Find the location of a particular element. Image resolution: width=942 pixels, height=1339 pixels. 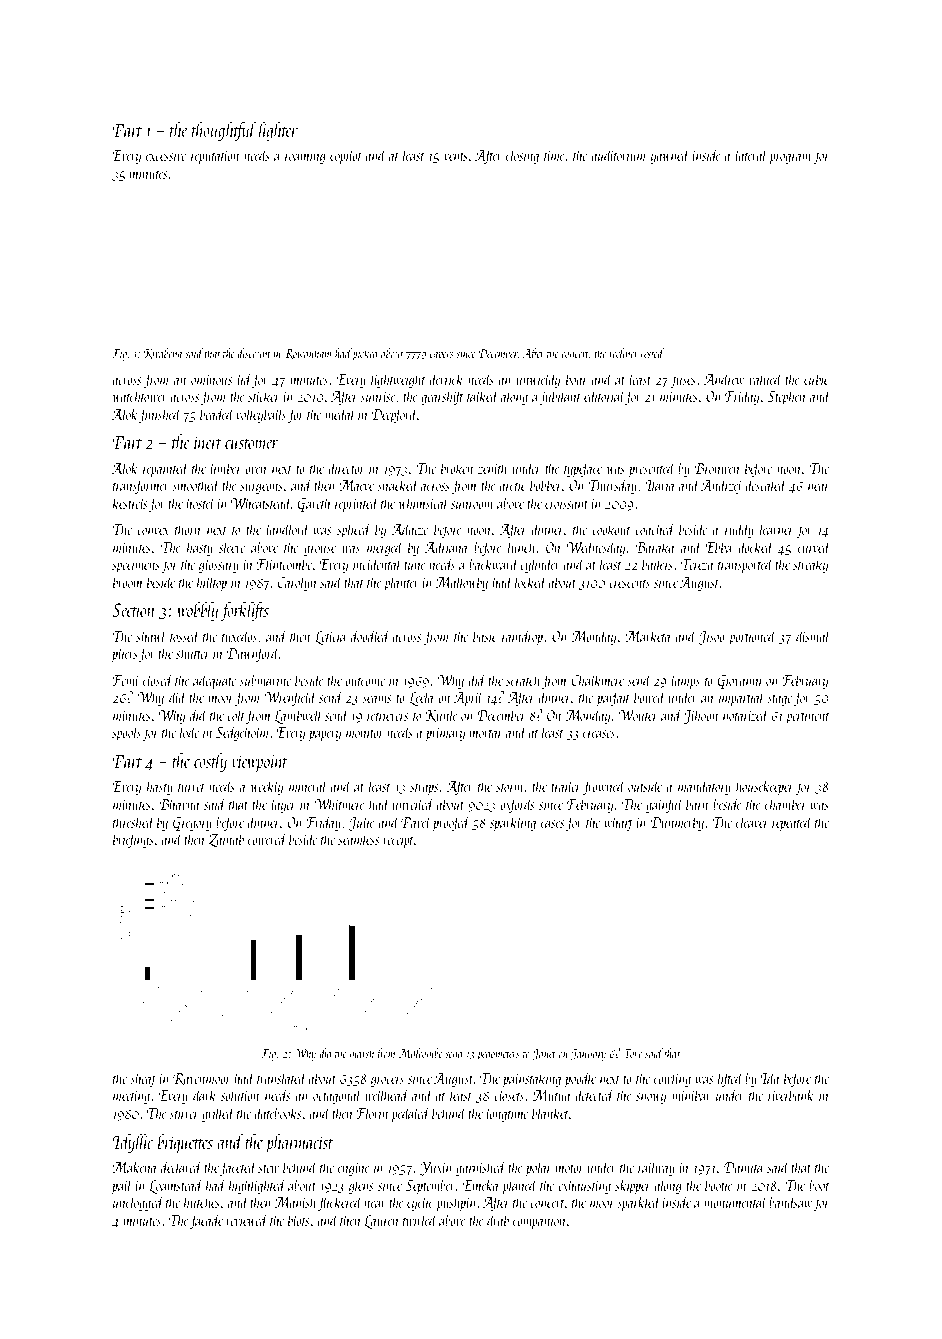

Mallowby is located at coordinates (462, 583).
